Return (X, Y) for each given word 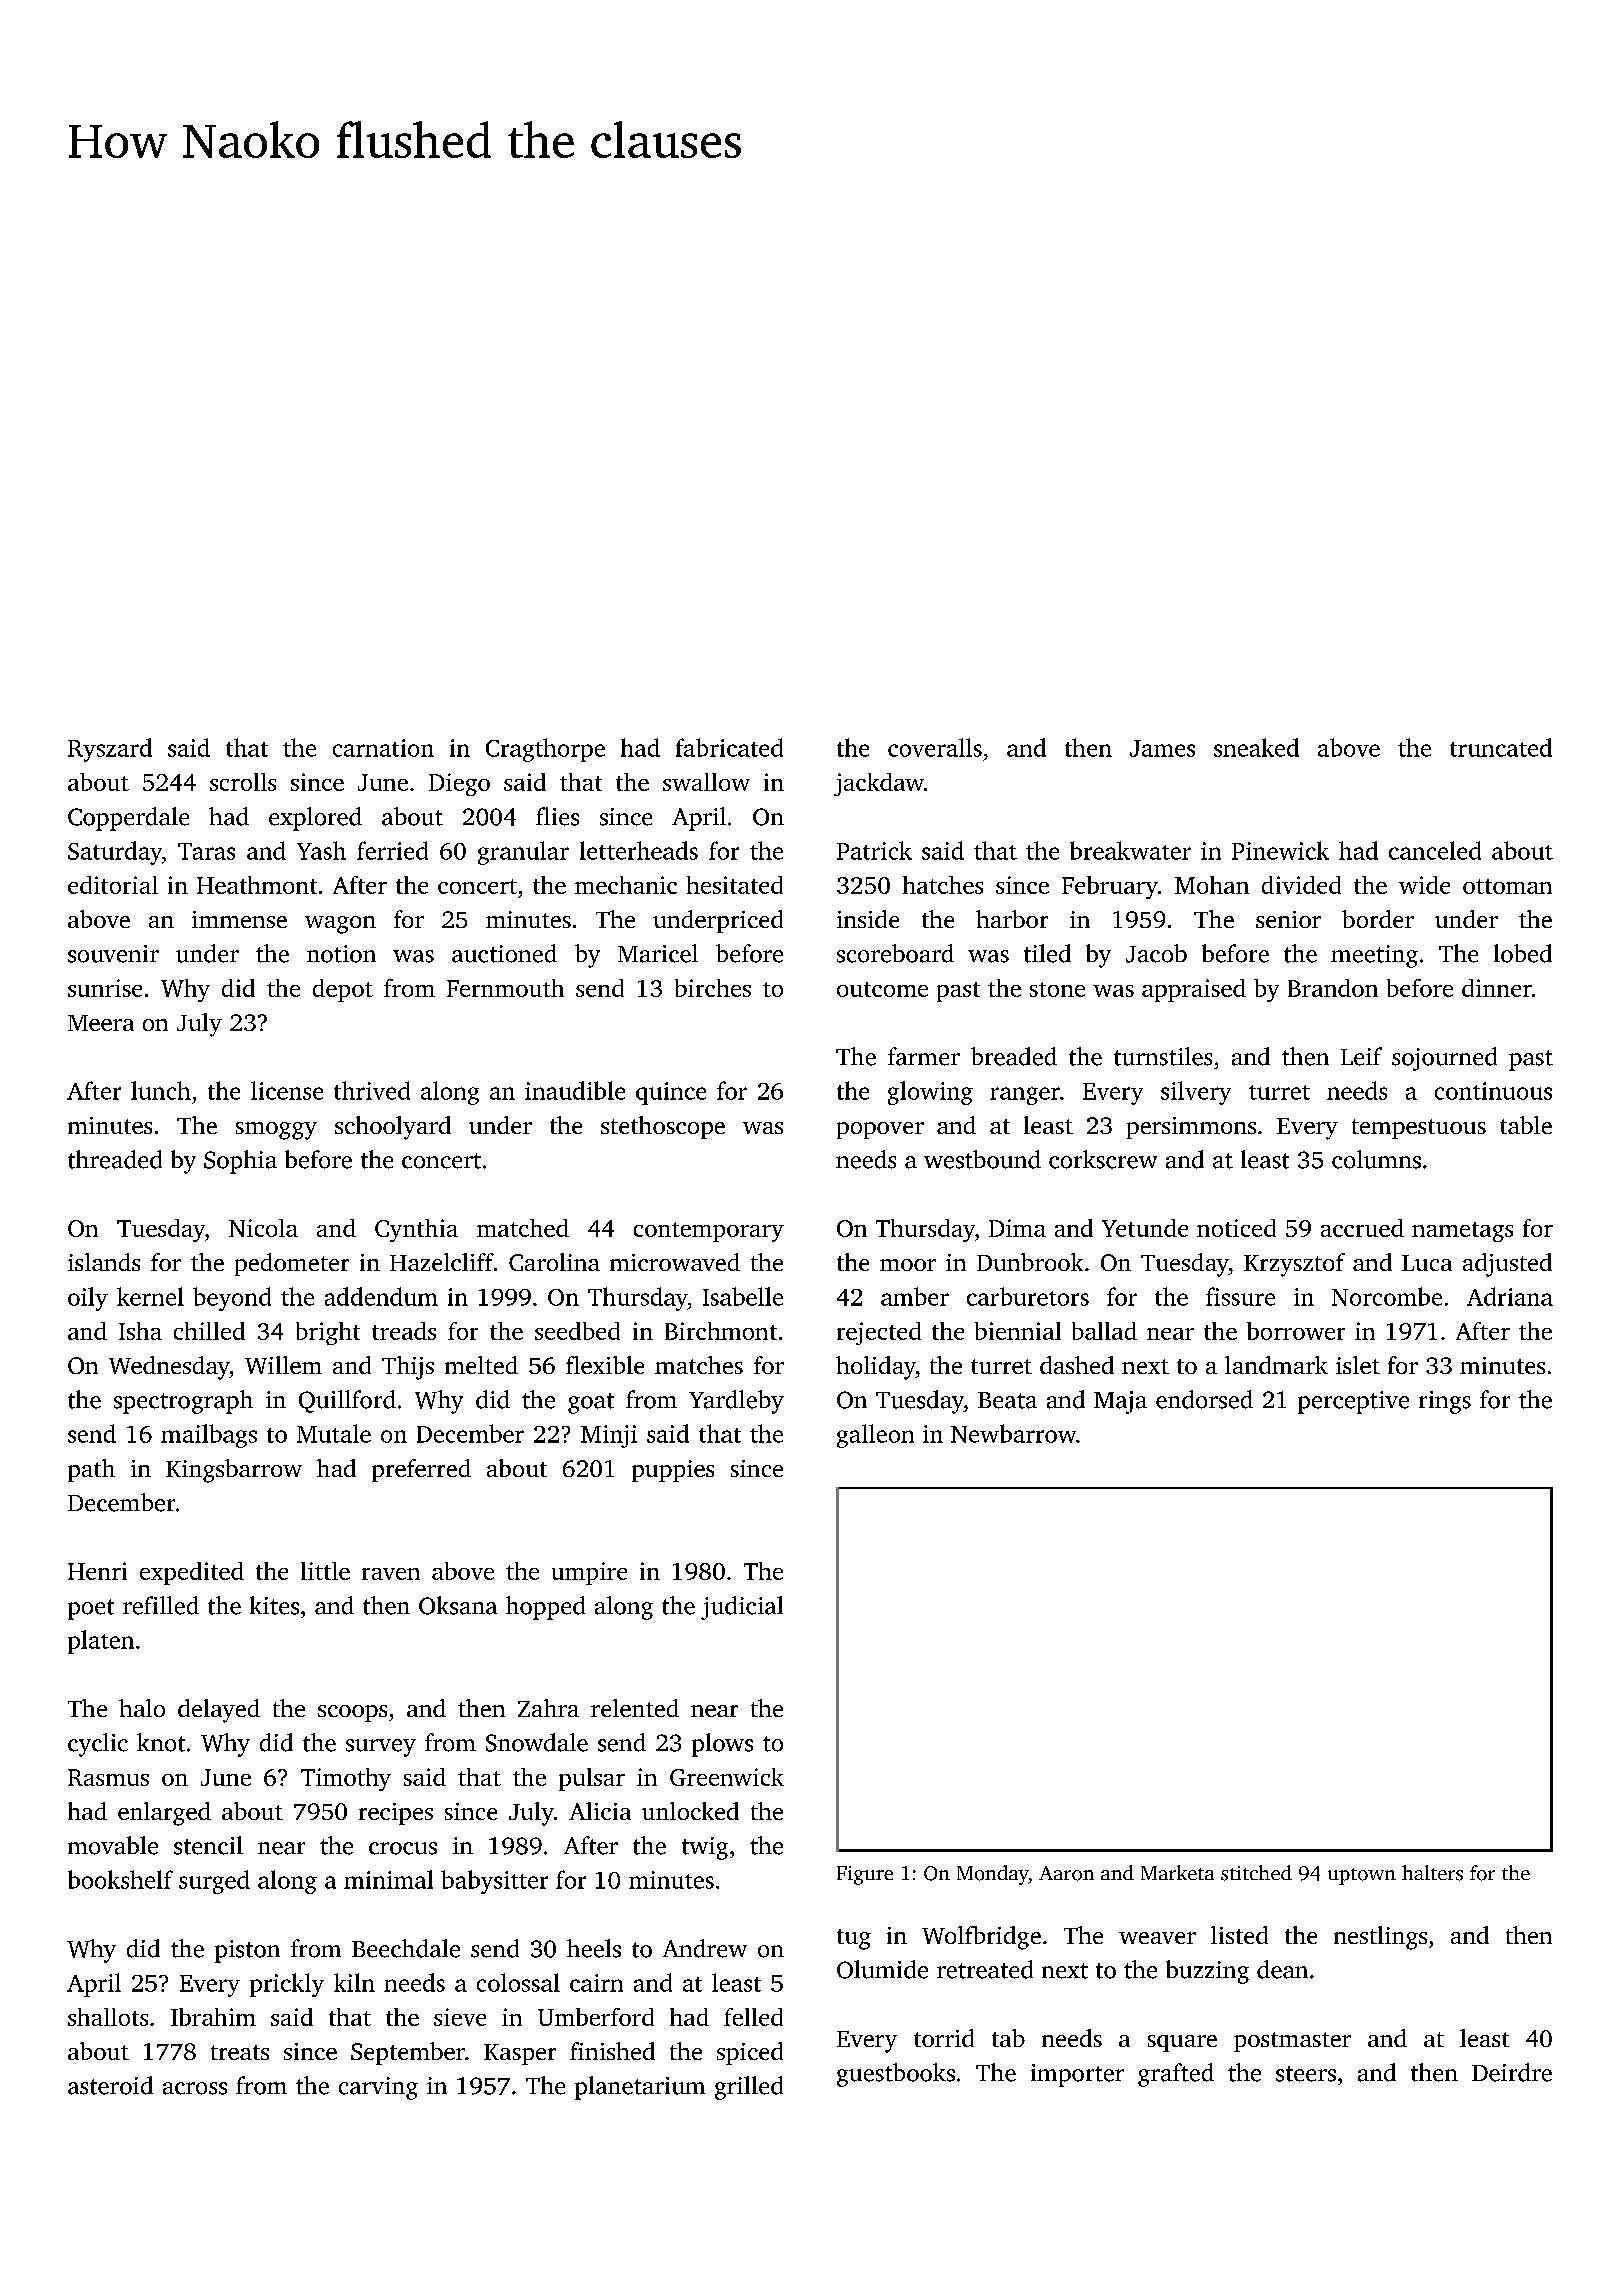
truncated (1501, 747)
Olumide (882, 1969)
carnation (383, 748)
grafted (1176, 2075)
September (408, 2053)
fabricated (729, 747)
